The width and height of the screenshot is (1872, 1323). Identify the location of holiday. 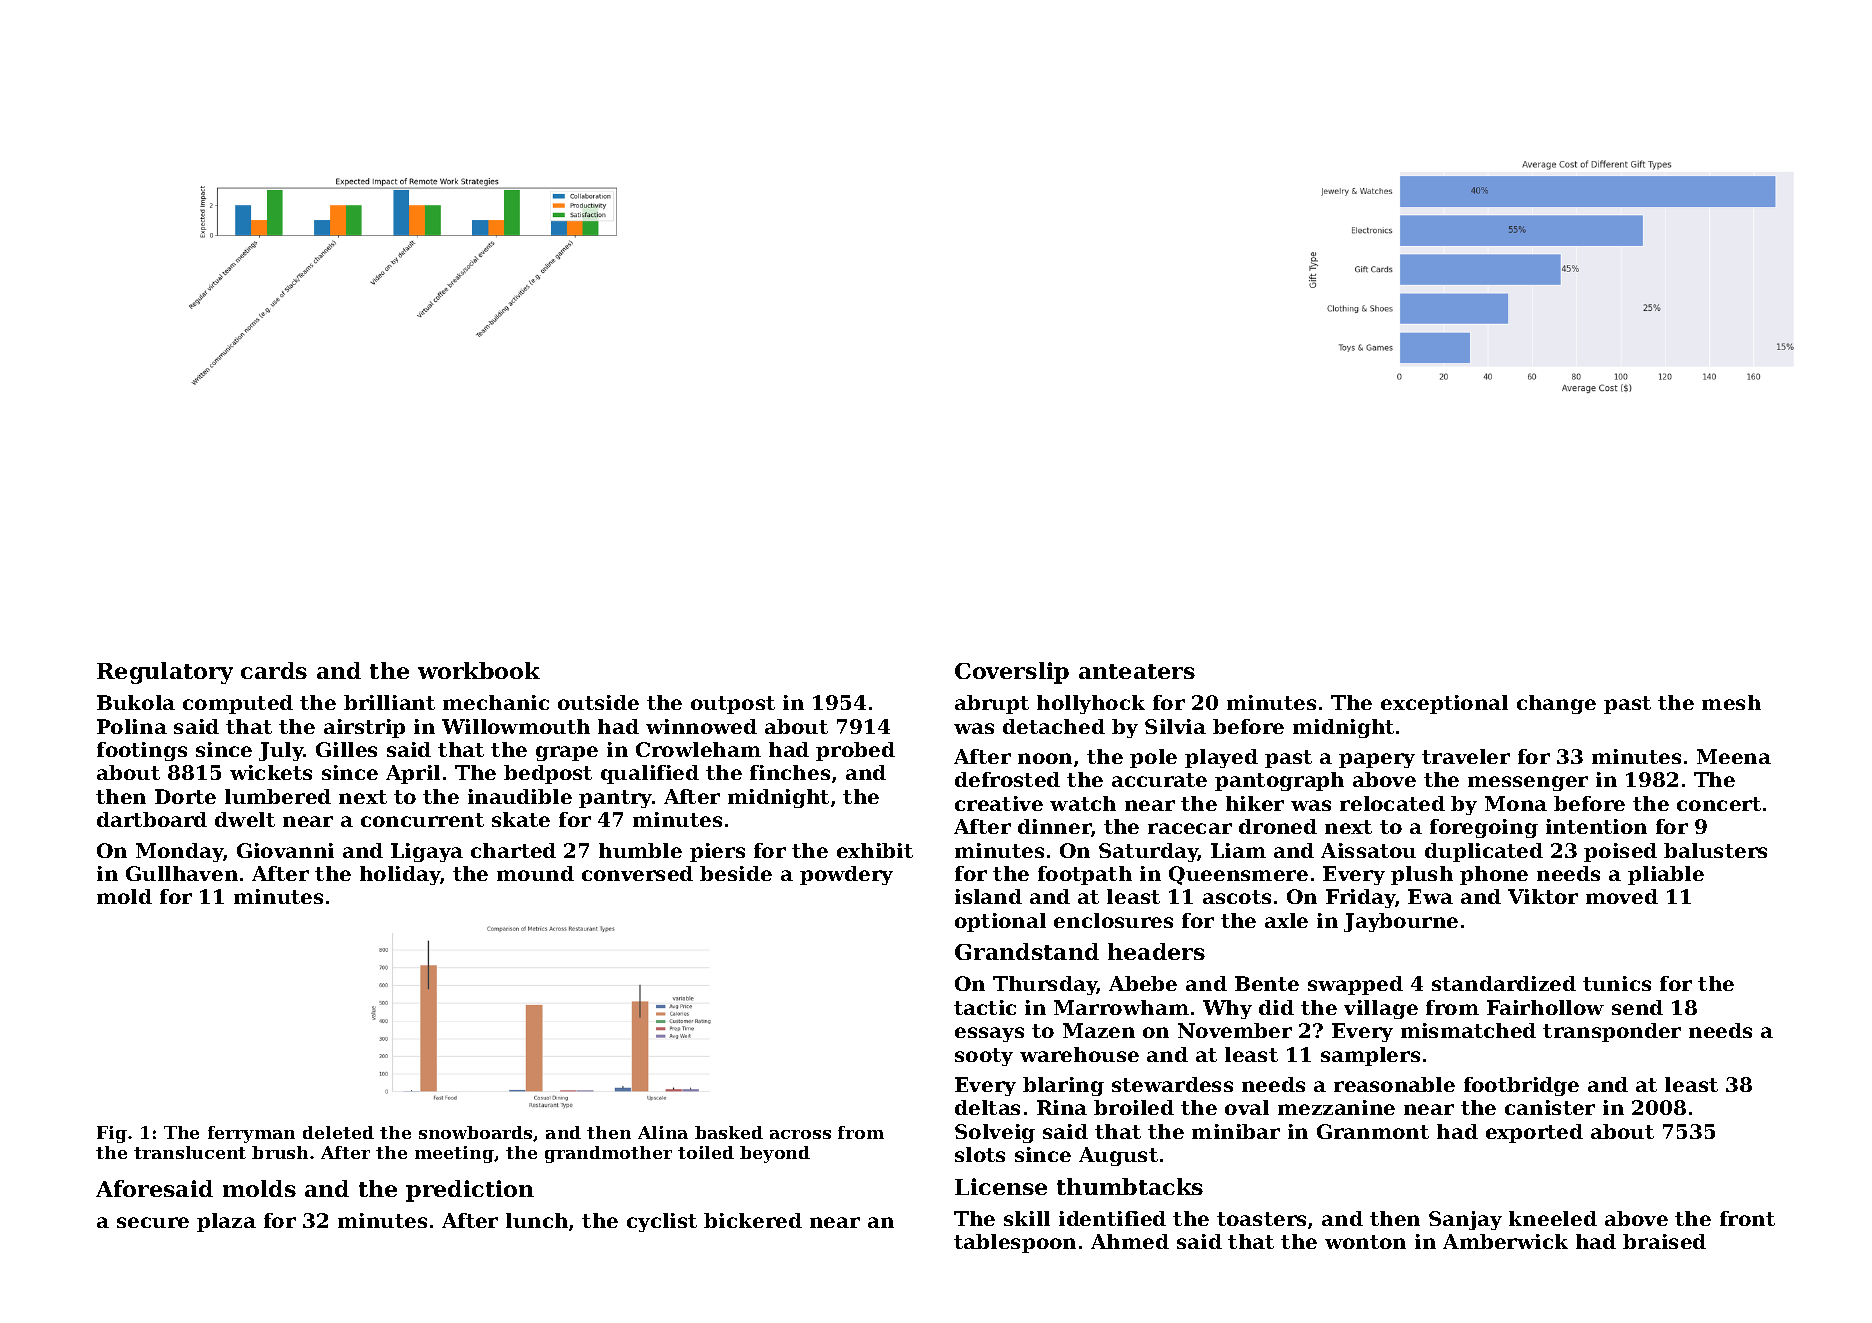
(400, 875).
